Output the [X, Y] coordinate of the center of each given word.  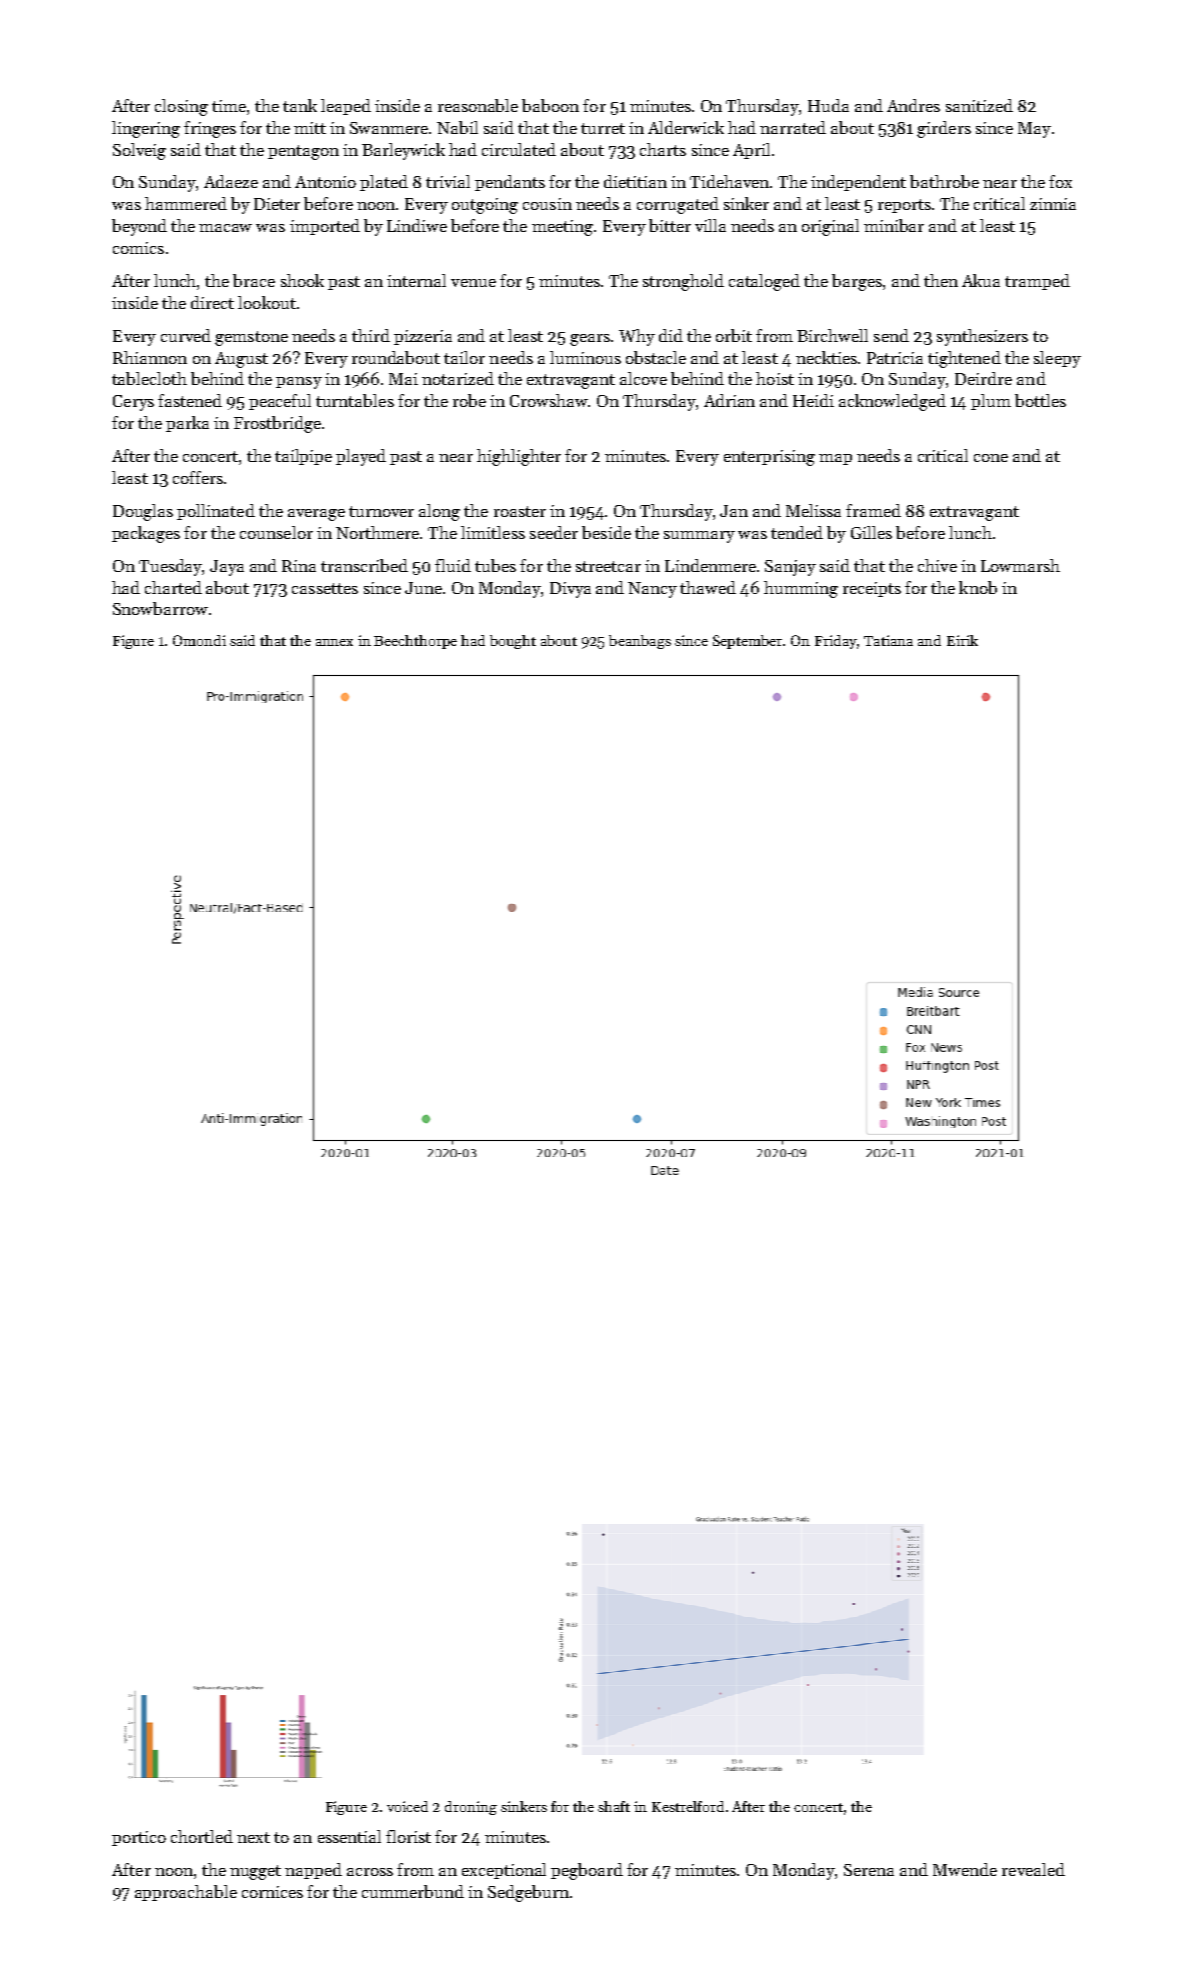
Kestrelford [688, 1806]
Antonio [325, 182]
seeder [554, 532]
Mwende [965, 1869]
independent [858, 183]
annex [334, 642]
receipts [872, 589]
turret [603, 128]
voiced [407, 1806]
